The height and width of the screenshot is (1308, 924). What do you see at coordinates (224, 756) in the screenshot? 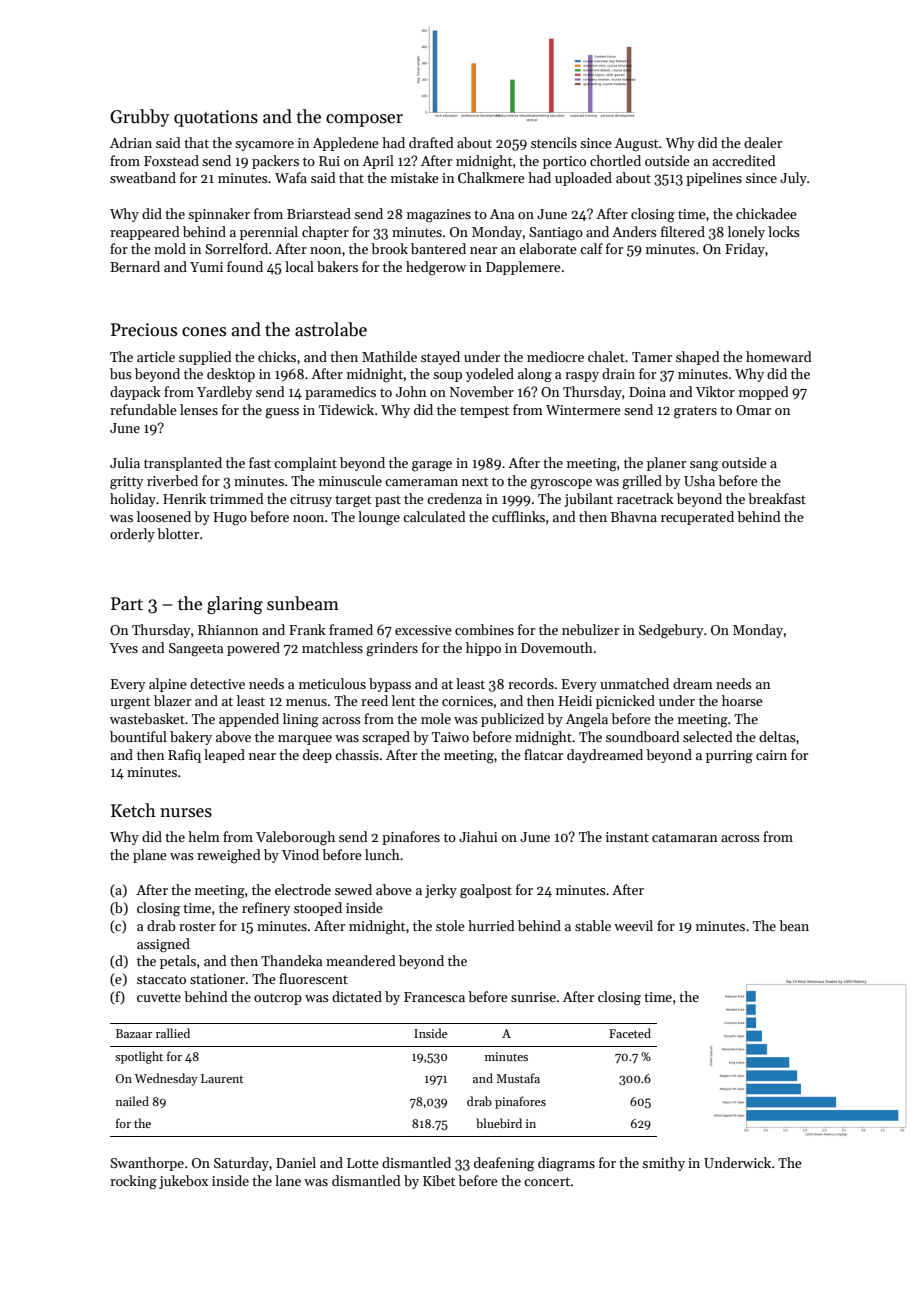
I see `leaped` at bounding box center [224, 756].
